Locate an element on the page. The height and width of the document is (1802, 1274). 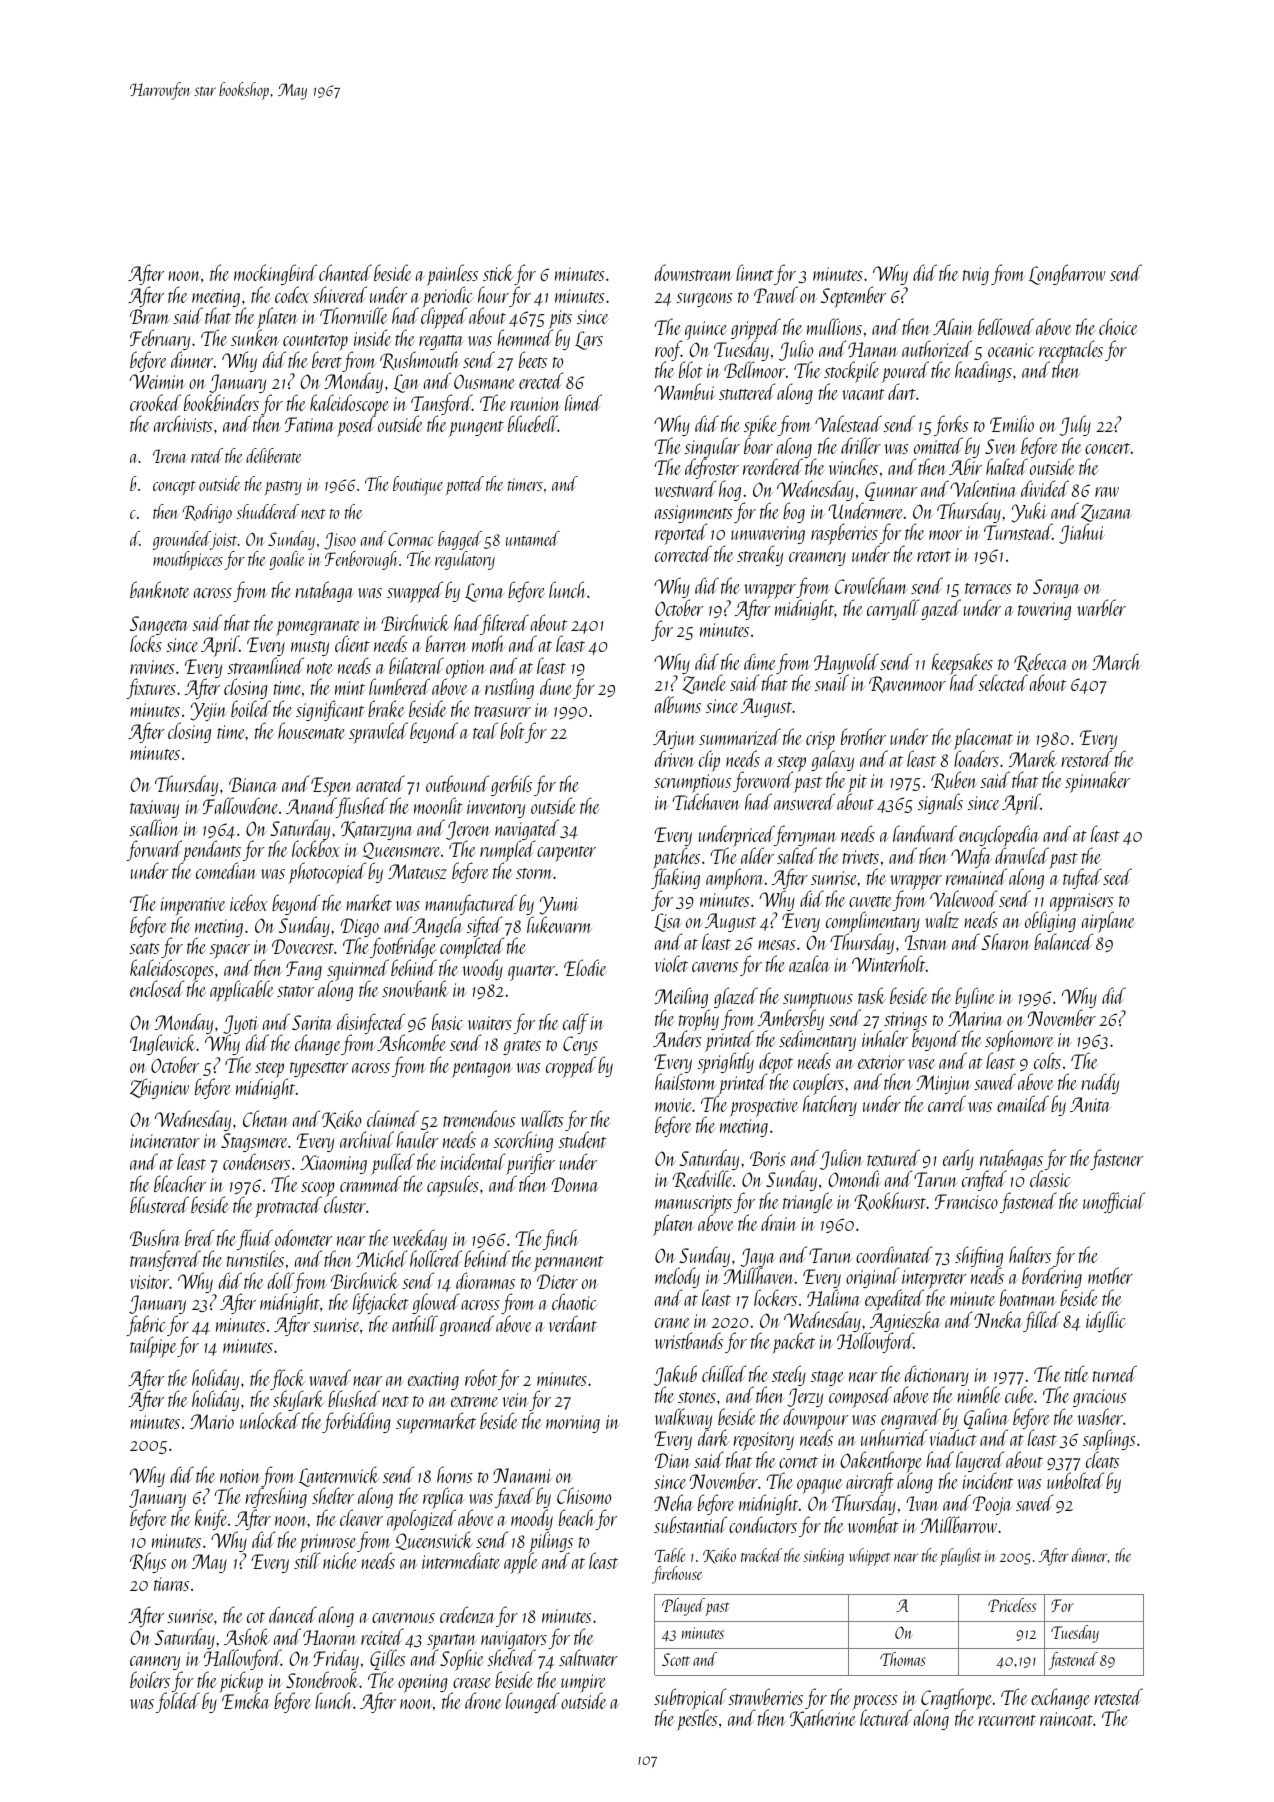
coordinated is located at coordinates (894, 1254).
